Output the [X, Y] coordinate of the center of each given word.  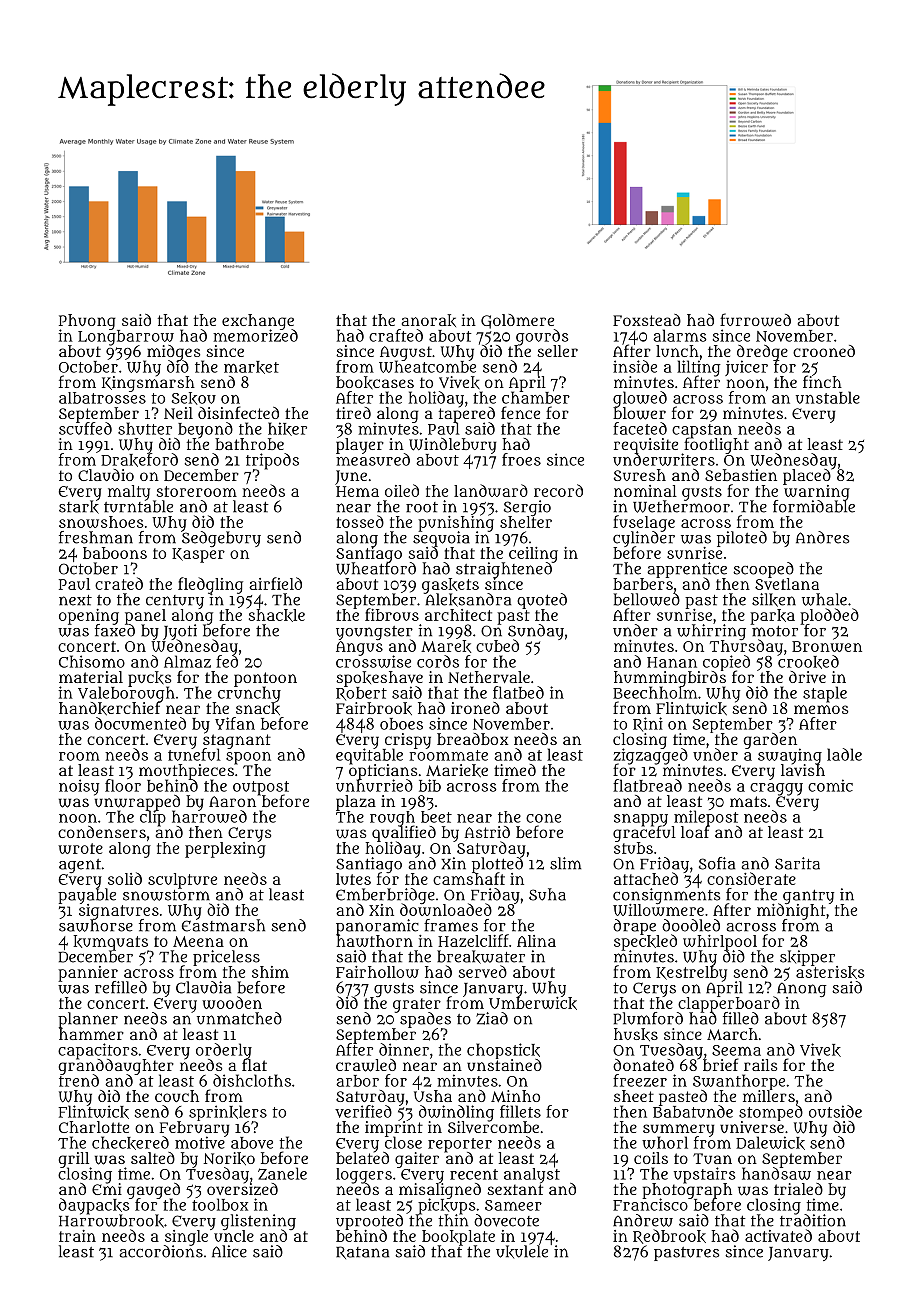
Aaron [232, 801]
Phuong [87, 322]
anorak [428, 320]
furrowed [755, 319]
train [77, 1236]
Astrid [487, 832]
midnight [791, 911]
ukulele [522, 1252]
